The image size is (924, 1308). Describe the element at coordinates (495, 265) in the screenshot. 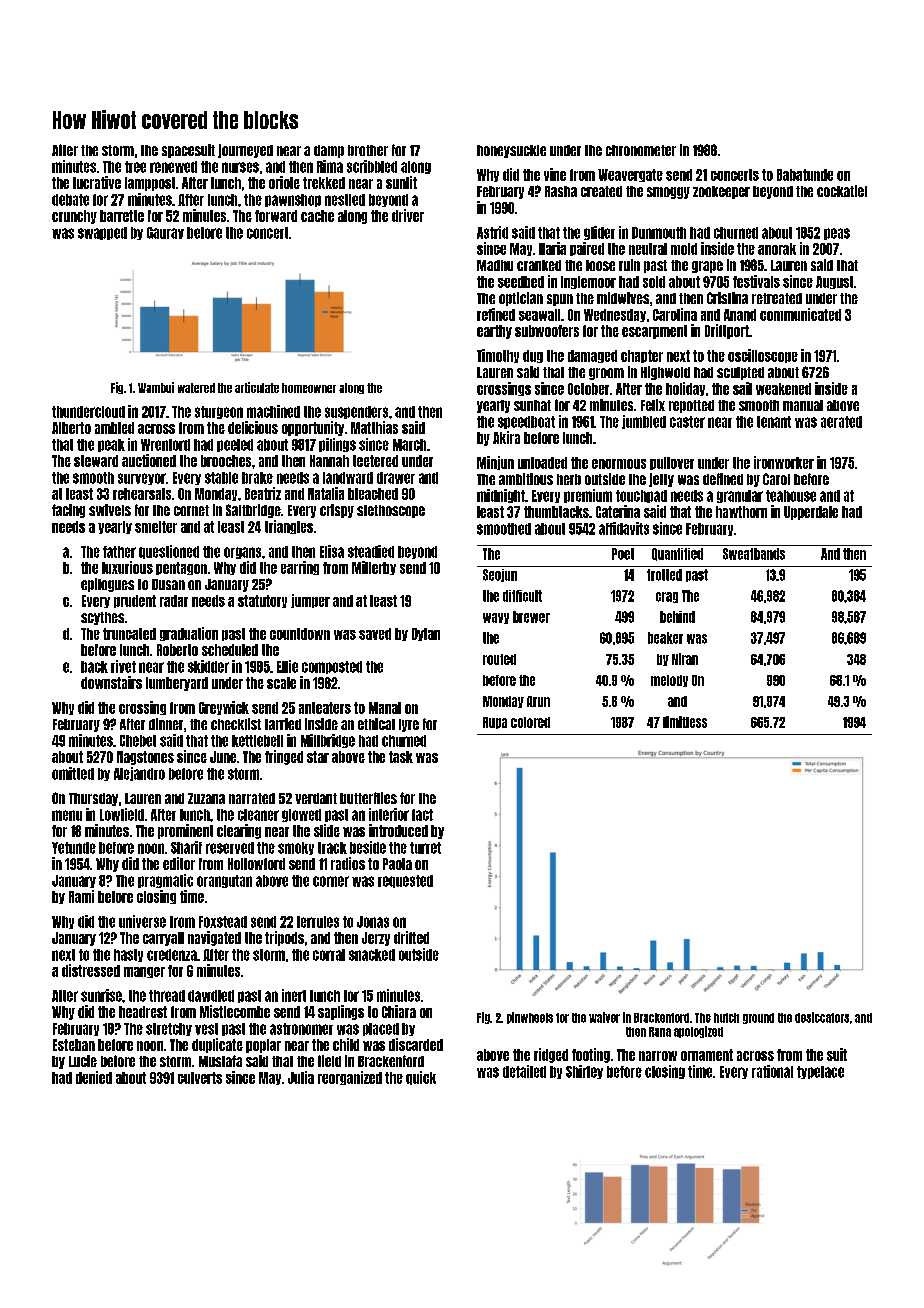

I see `Madhu` at that location.
